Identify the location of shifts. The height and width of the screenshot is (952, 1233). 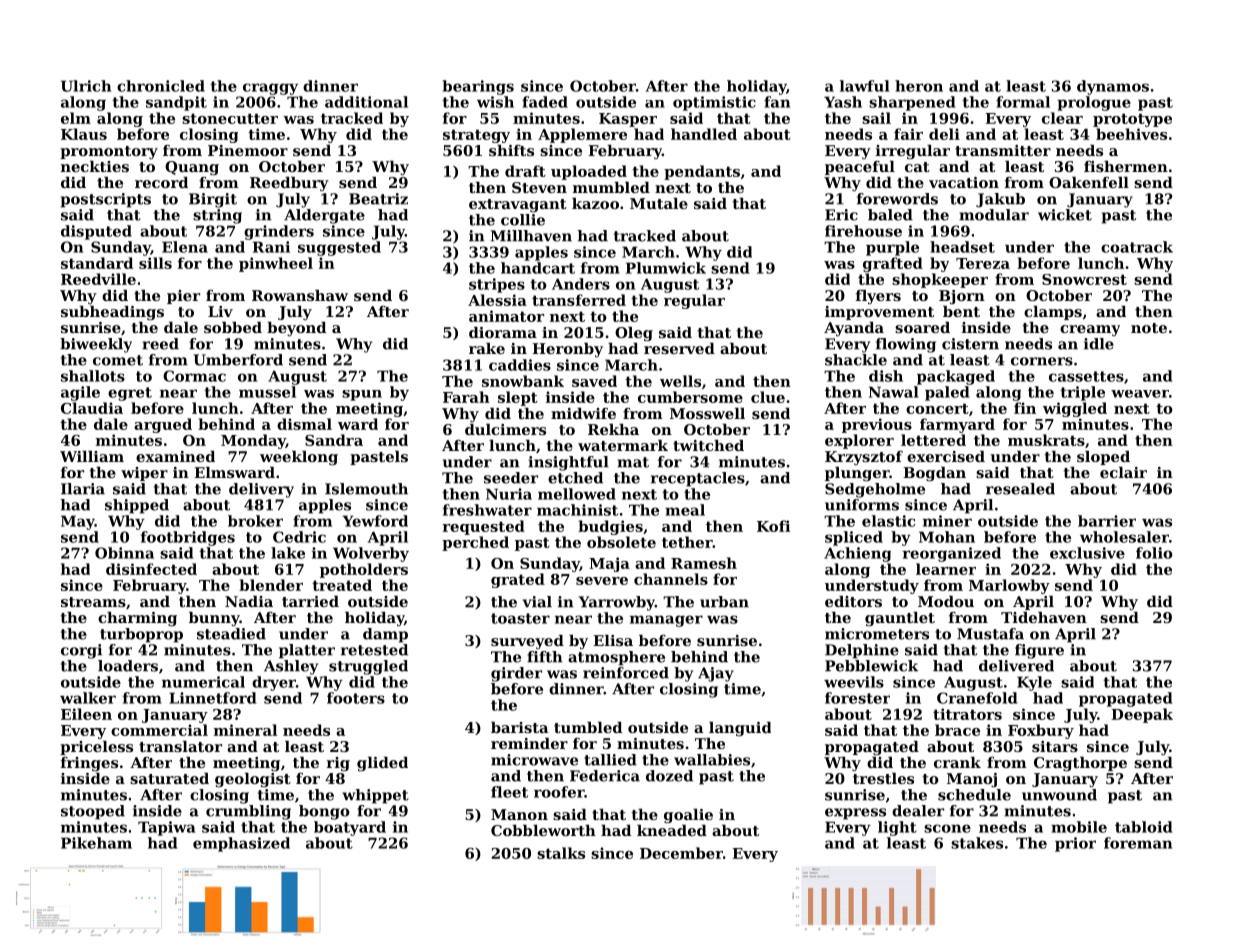
(511, 150).
